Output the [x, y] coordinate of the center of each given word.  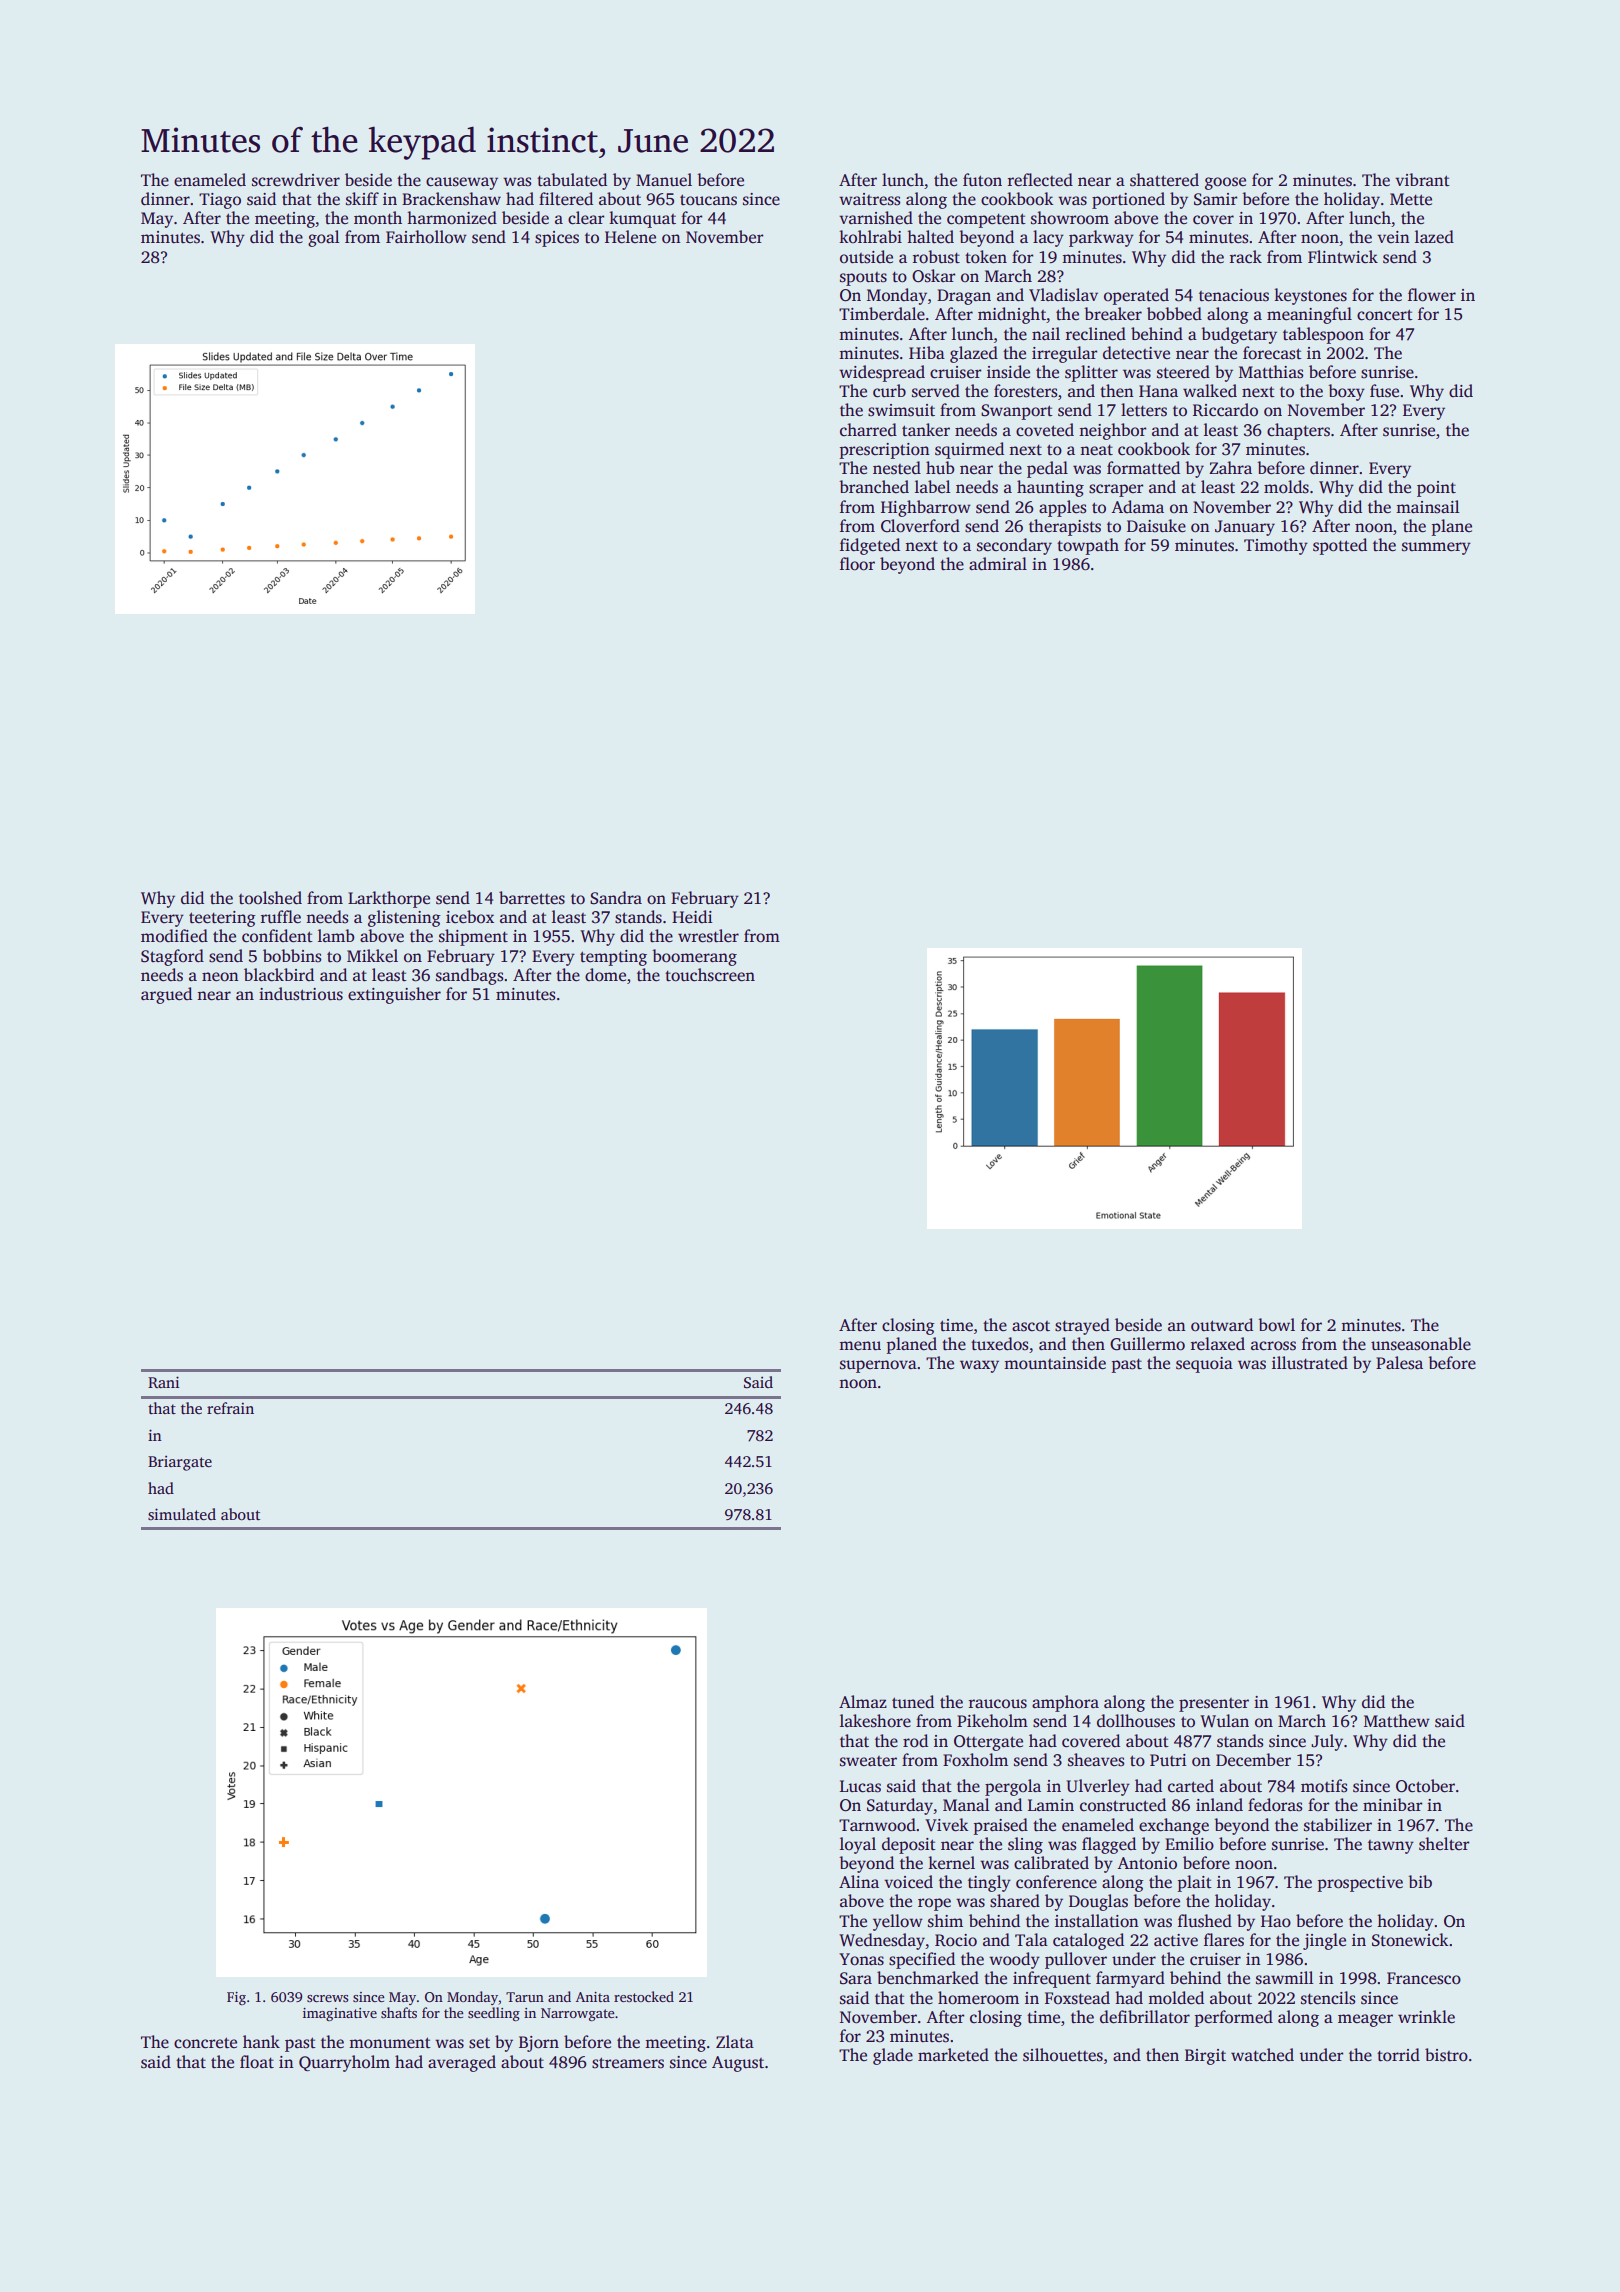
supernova [878, 1366]
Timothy [1276, 546]
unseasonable [1421, 1344]
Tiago [220, 201]
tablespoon [1323, 335]
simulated [182, 1514]
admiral [998, 564]
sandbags [469, 976]
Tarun [525, 1997]
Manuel [664, 180]
